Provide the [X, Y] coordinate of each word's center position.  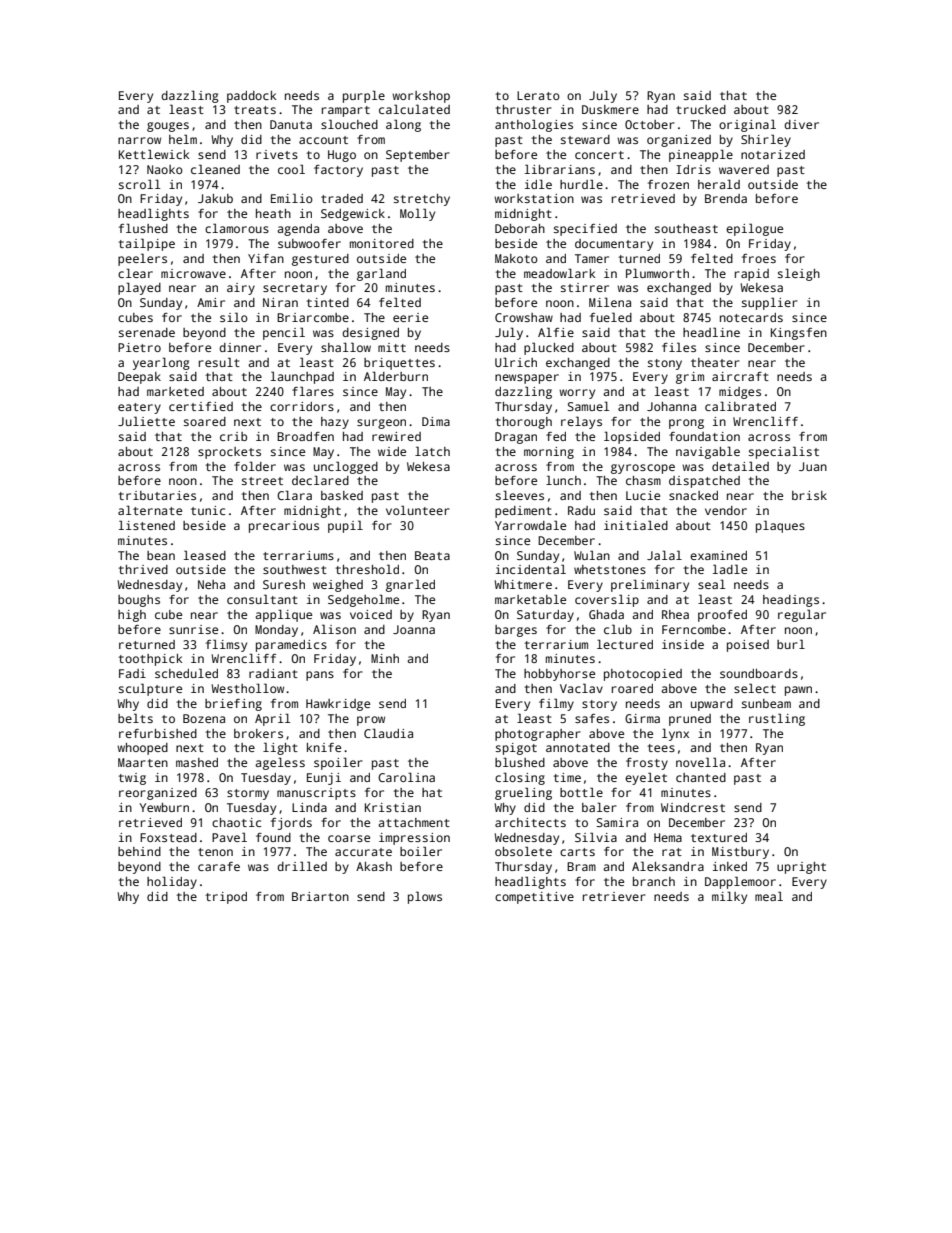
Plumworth [657, 273]
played [139, 288]
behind [139, 851]
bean [161, 555]
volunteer [418, 510]
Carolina [406, 777]
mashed [197, 762]
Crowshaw [524, 317]
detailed [740, 466]
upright [801, 868]
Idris [693, 169]
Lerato [538, 95]
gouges [168, 127]
